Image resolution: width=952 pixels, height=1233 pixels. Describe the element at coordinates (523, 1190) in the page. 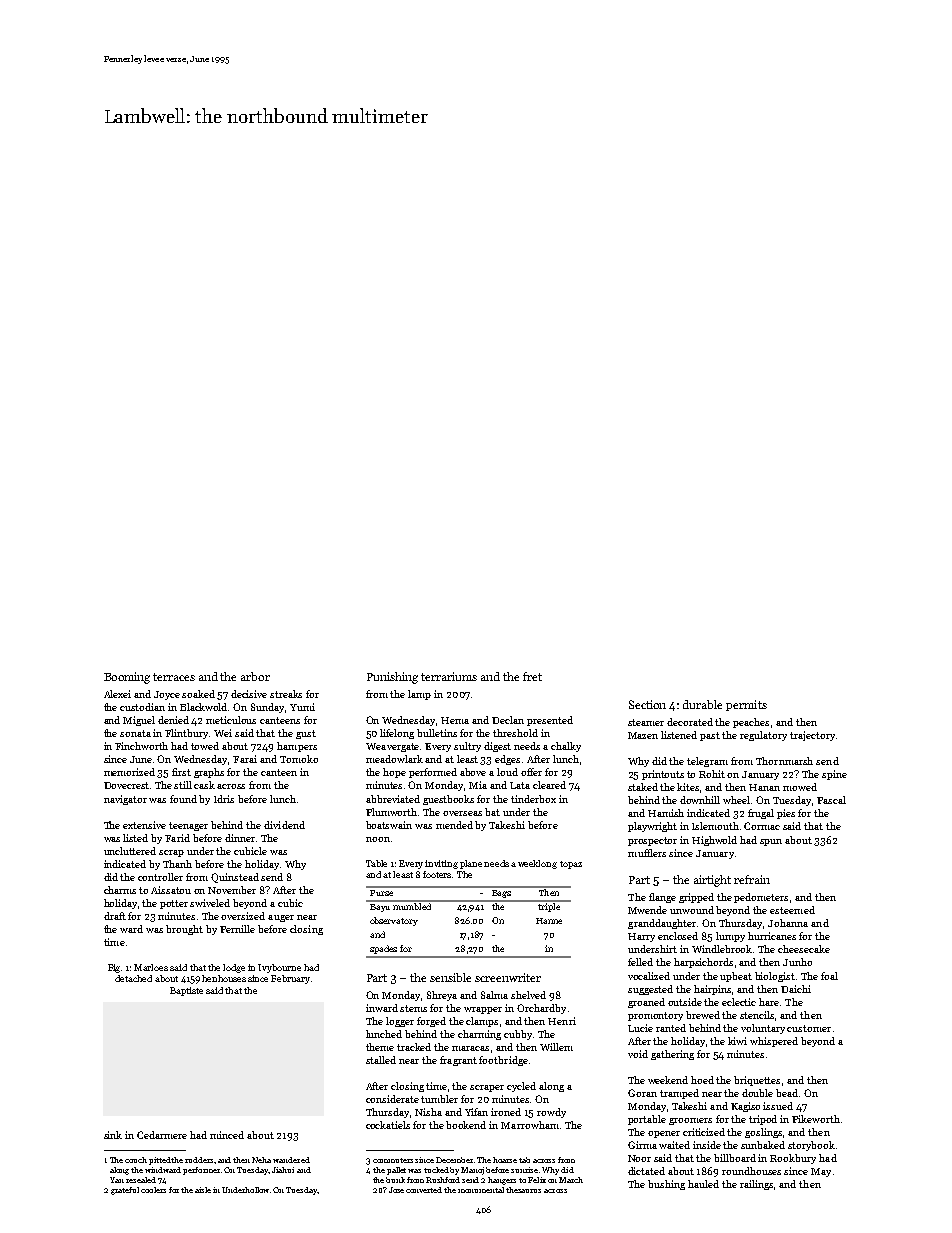

I see `thesaurus` at that location.
